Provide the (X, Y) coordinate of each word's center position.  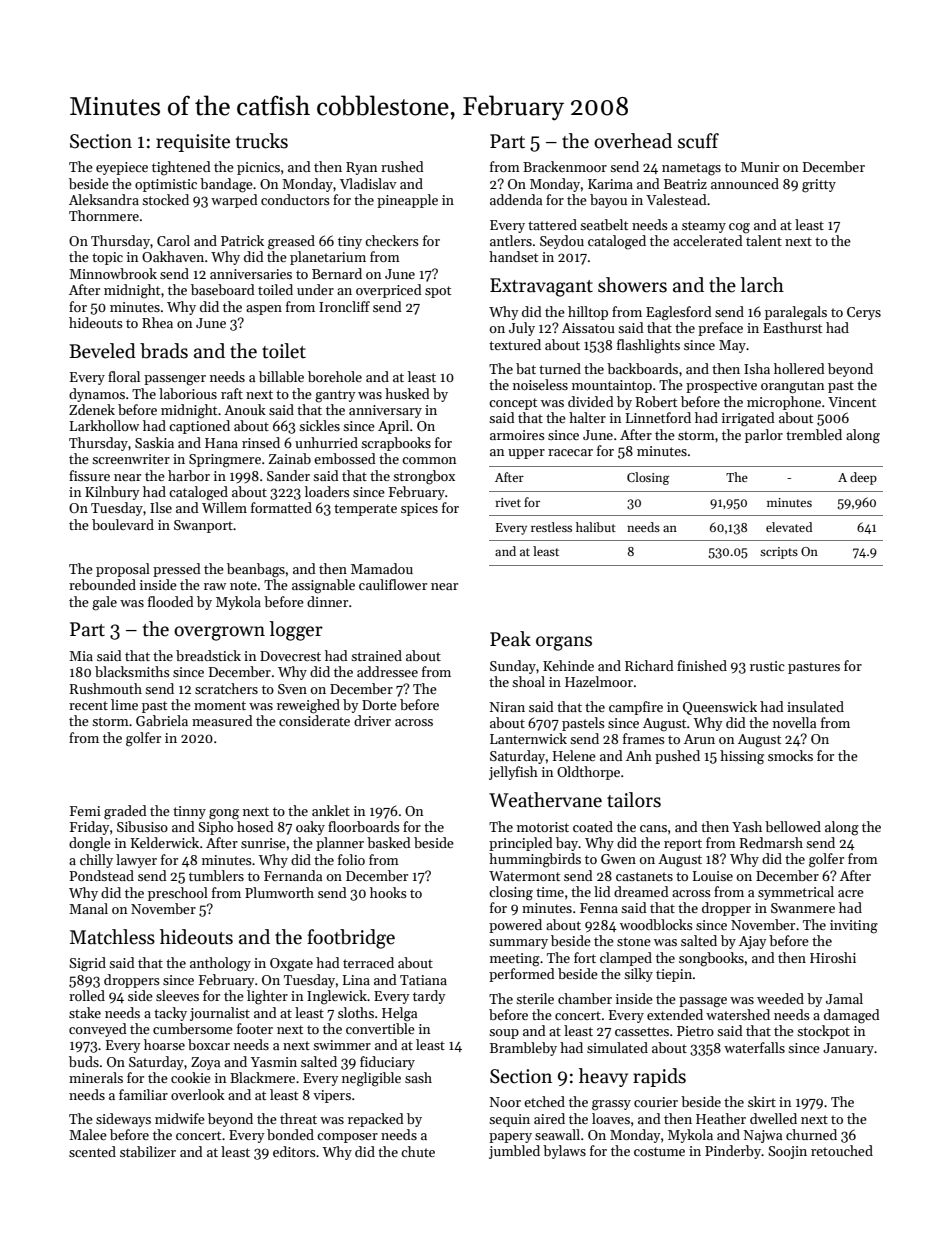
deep (863, 478)
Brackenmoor (565, 166)
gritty (819, 186)
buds (84, 1061)
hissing (742, 757)
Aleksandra (104, 199)
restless (551, 527)
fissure (89, 475)
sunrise (263, 843)
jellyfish (513, 773)
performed (522, 975)
